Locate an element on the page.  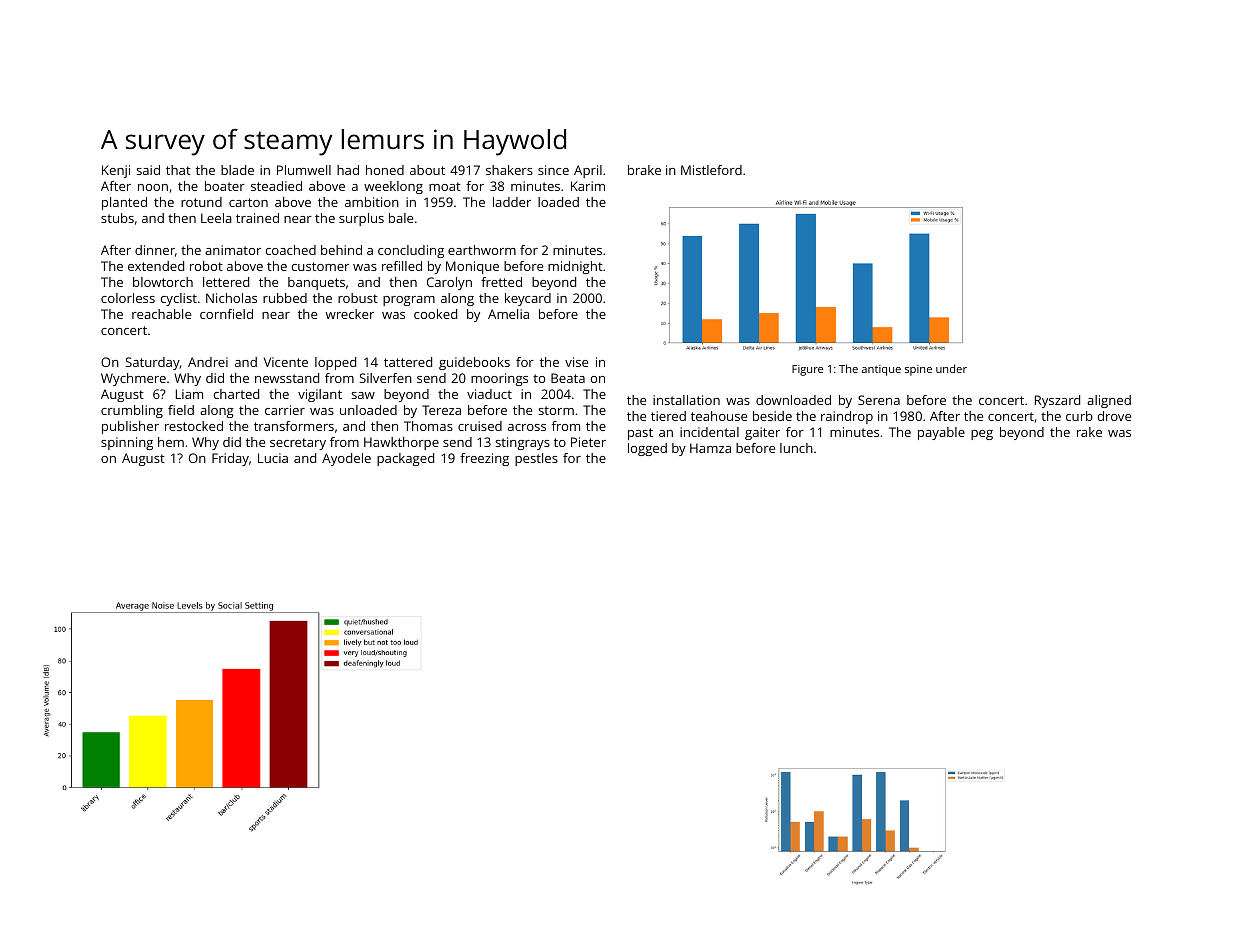
fretted is located at coordinates (501, 282).
